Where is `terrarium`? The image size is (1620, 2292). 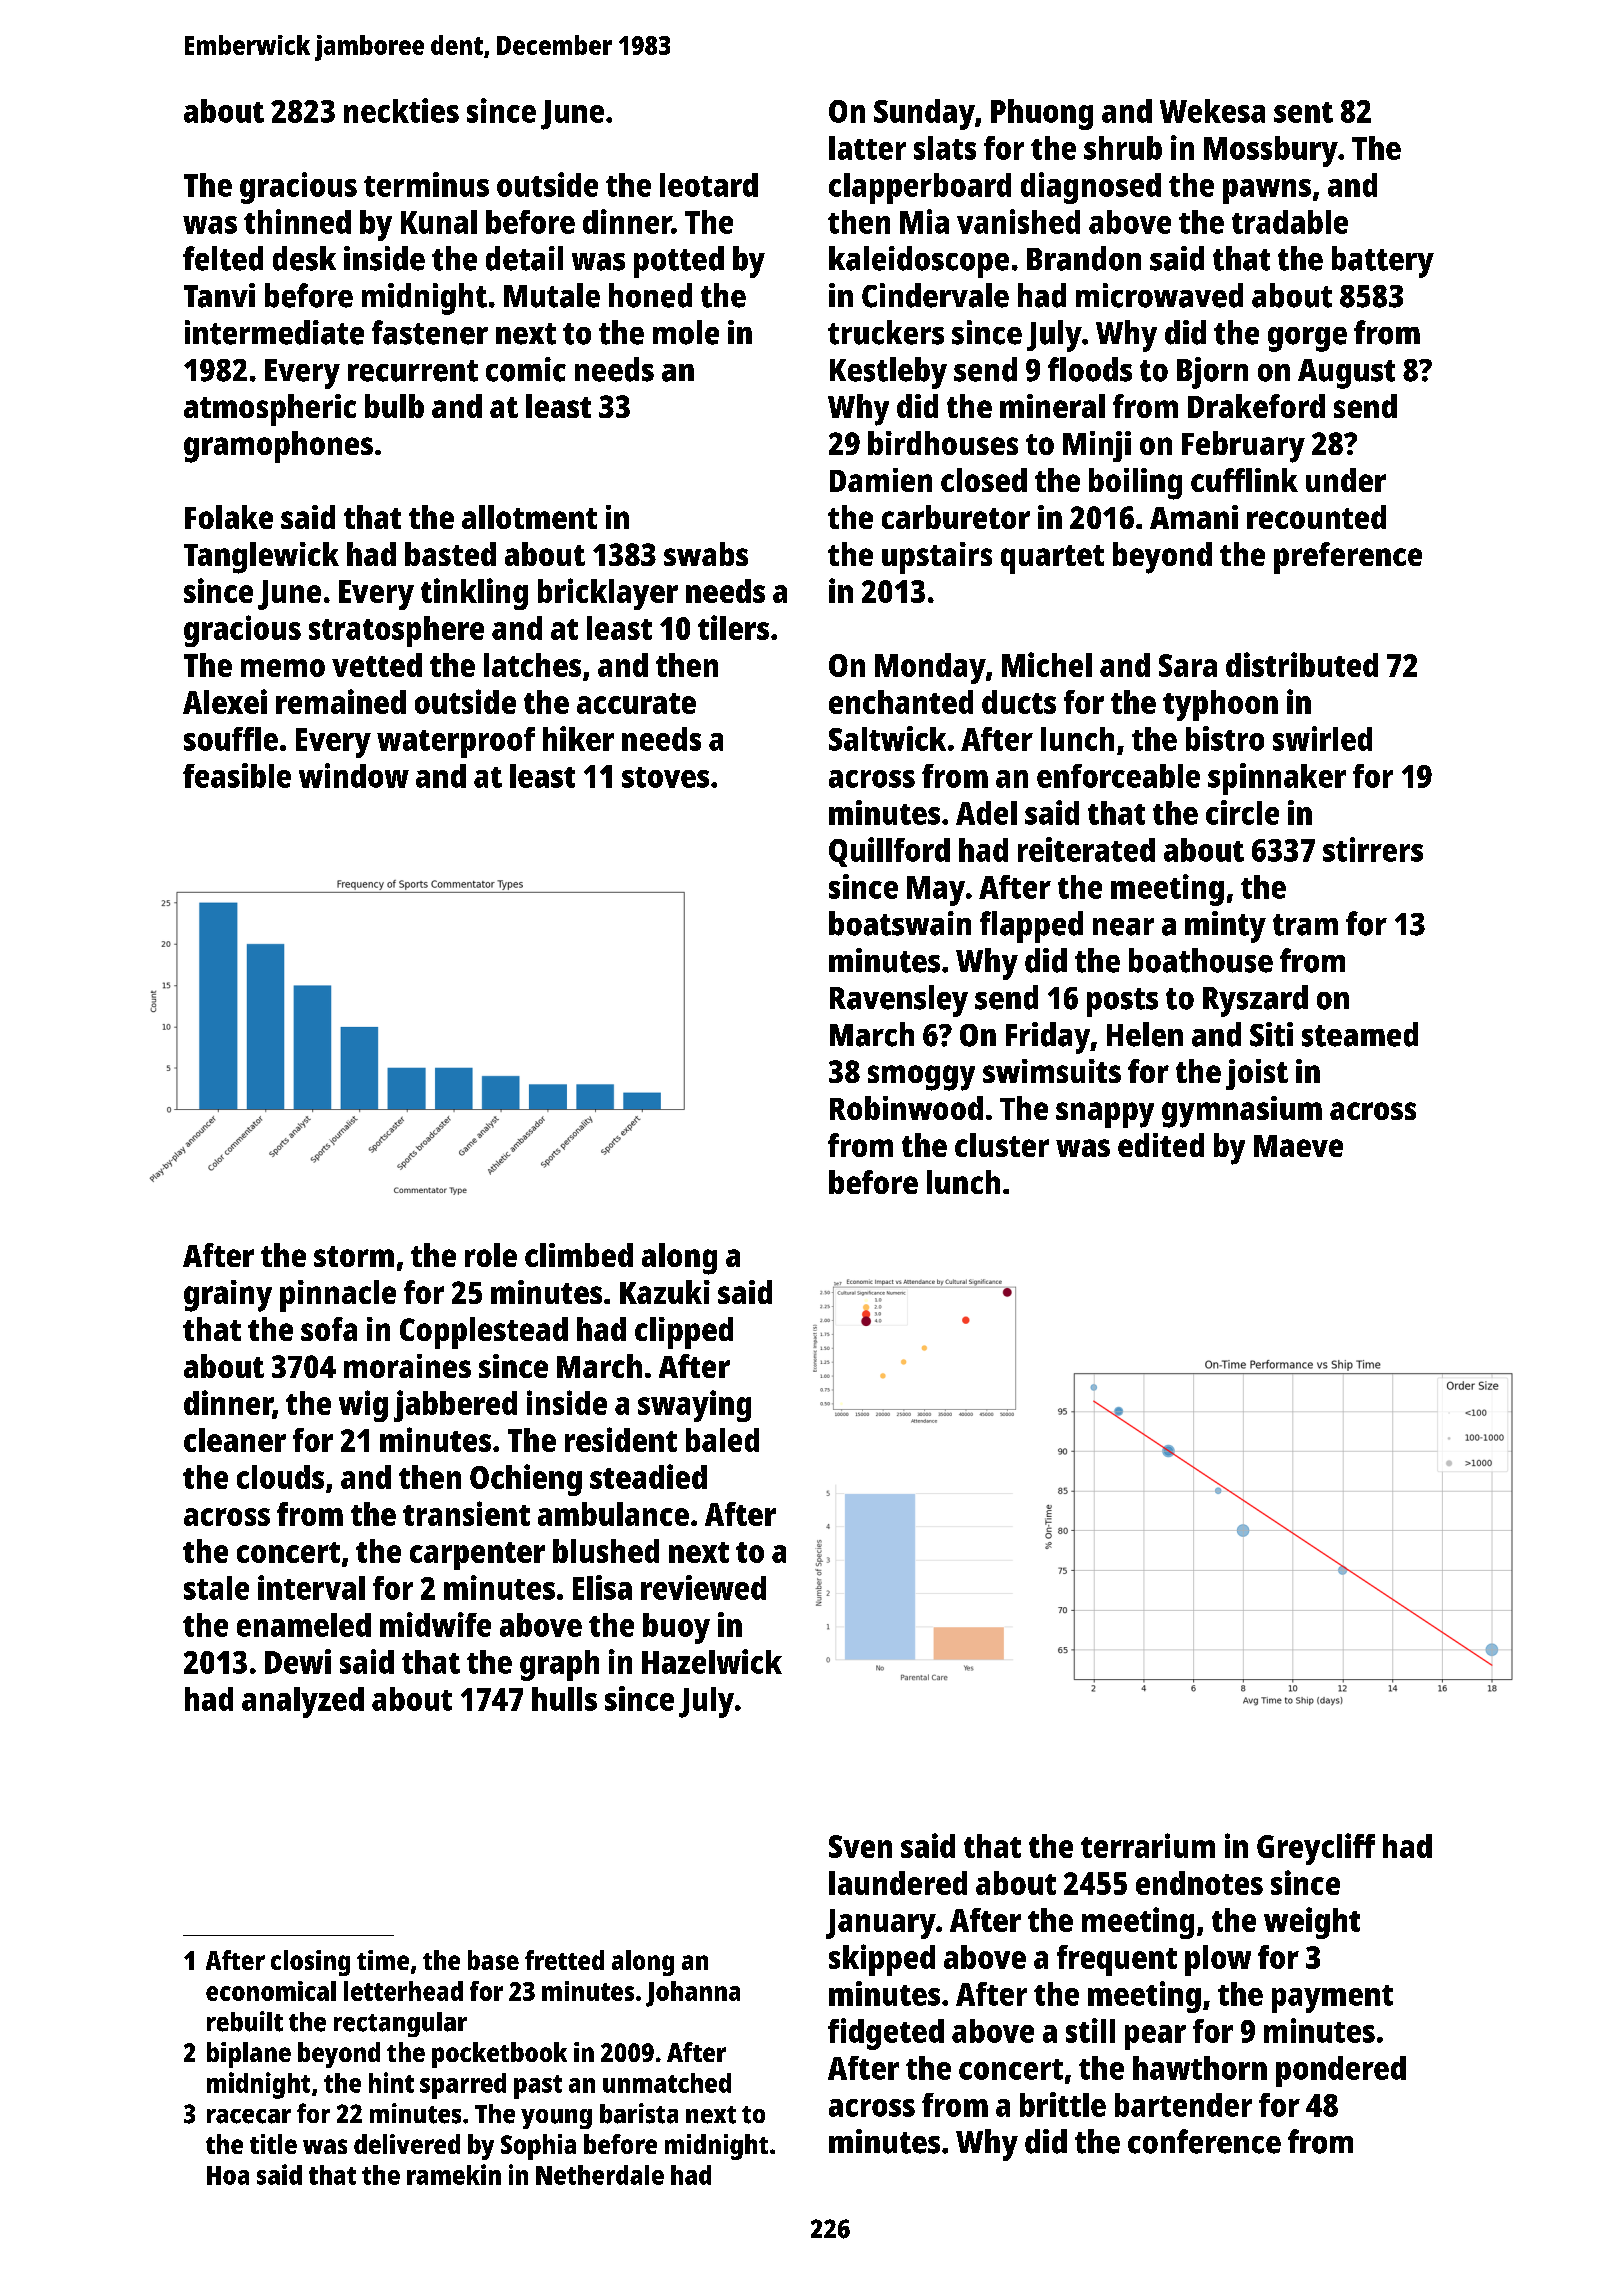 terrarium is located at coordinates (1148, 1845).
